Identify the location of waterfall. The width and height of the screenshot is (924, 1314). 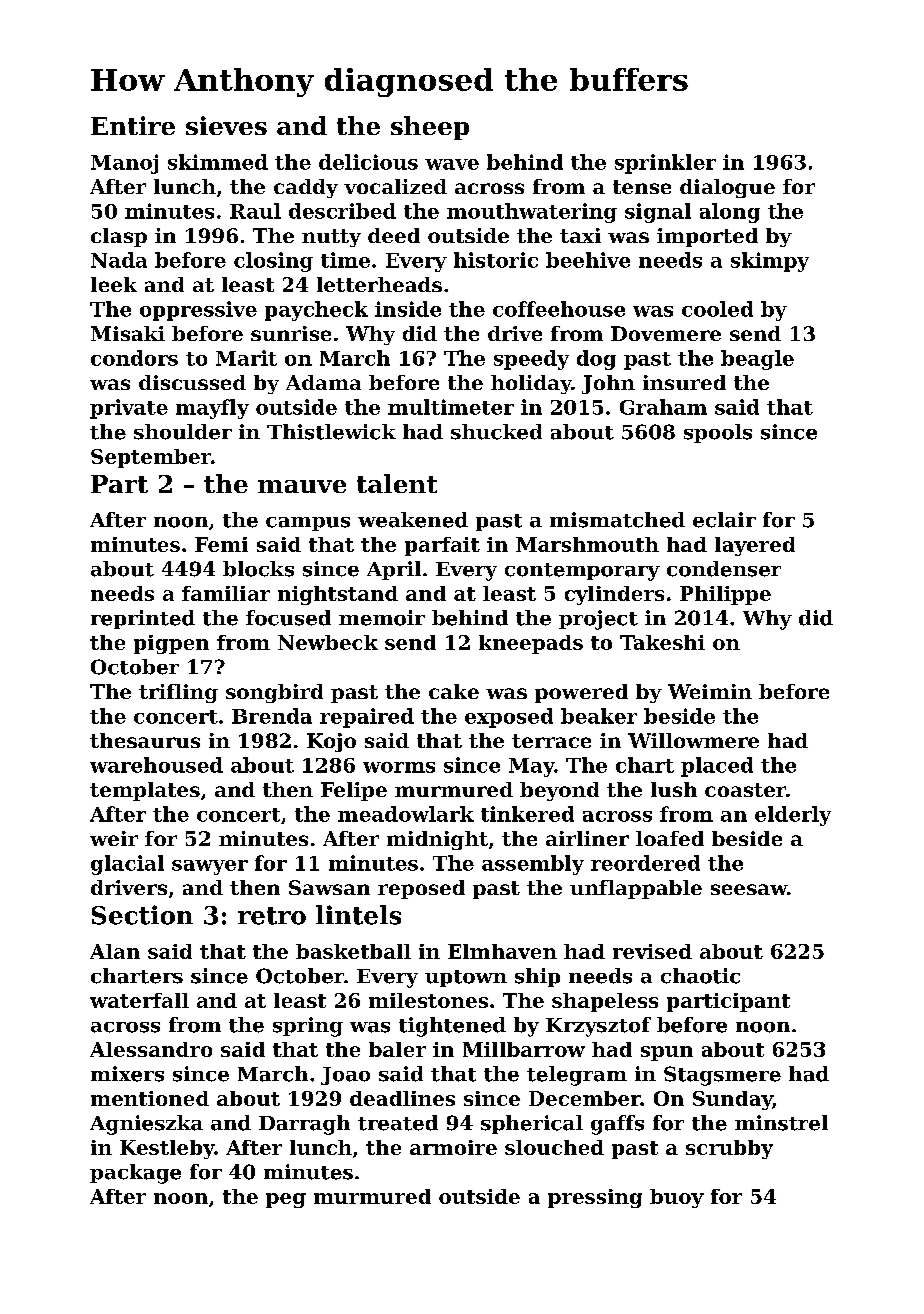
(139, 1000).
